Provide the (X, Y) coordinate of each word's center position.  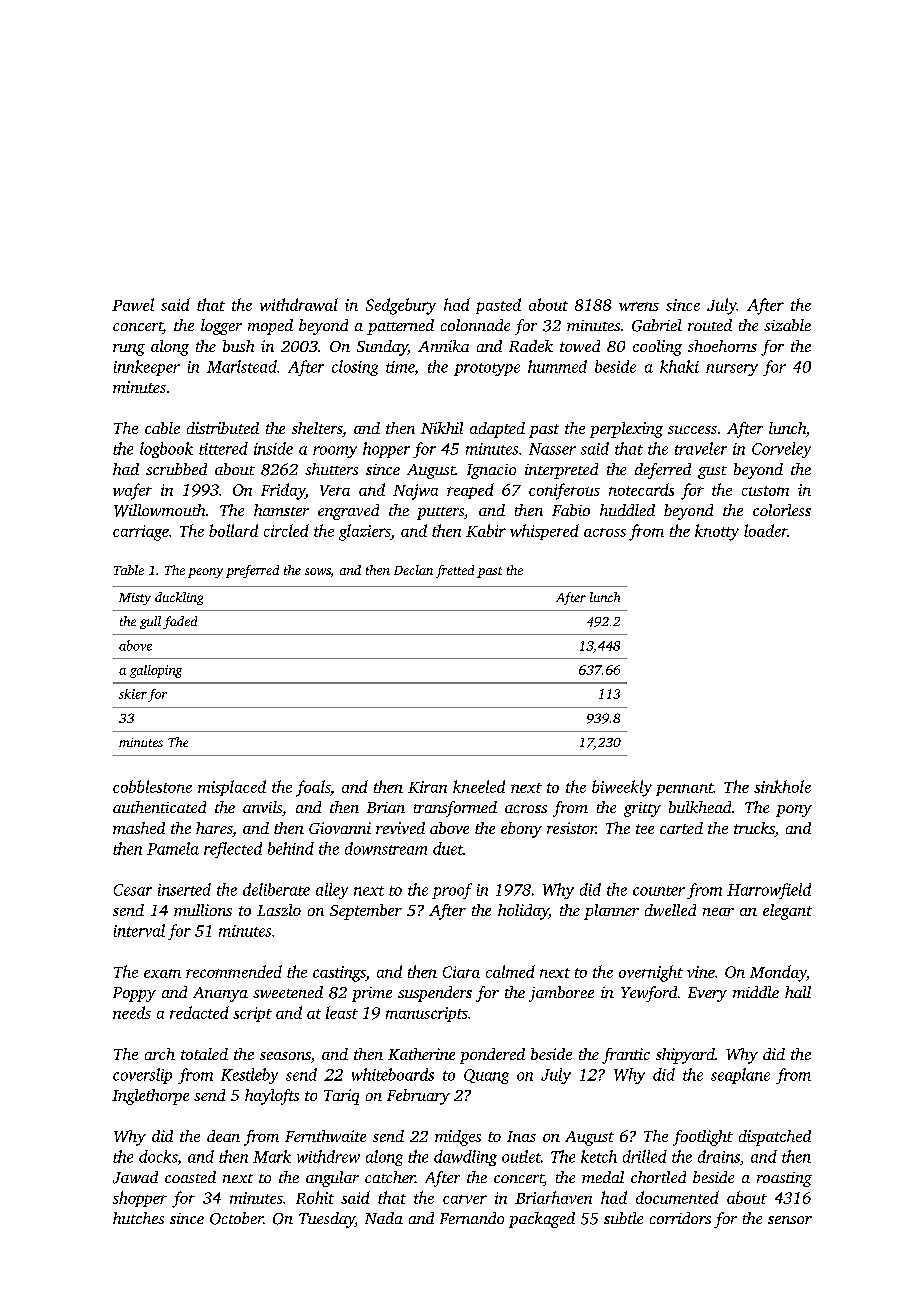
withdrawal (299, 304)
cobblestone (152, 786)
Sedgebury (401, 306)
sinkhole (782, 786)
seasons (285, 1056)
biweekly (622, 788)
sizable (787, 325)
